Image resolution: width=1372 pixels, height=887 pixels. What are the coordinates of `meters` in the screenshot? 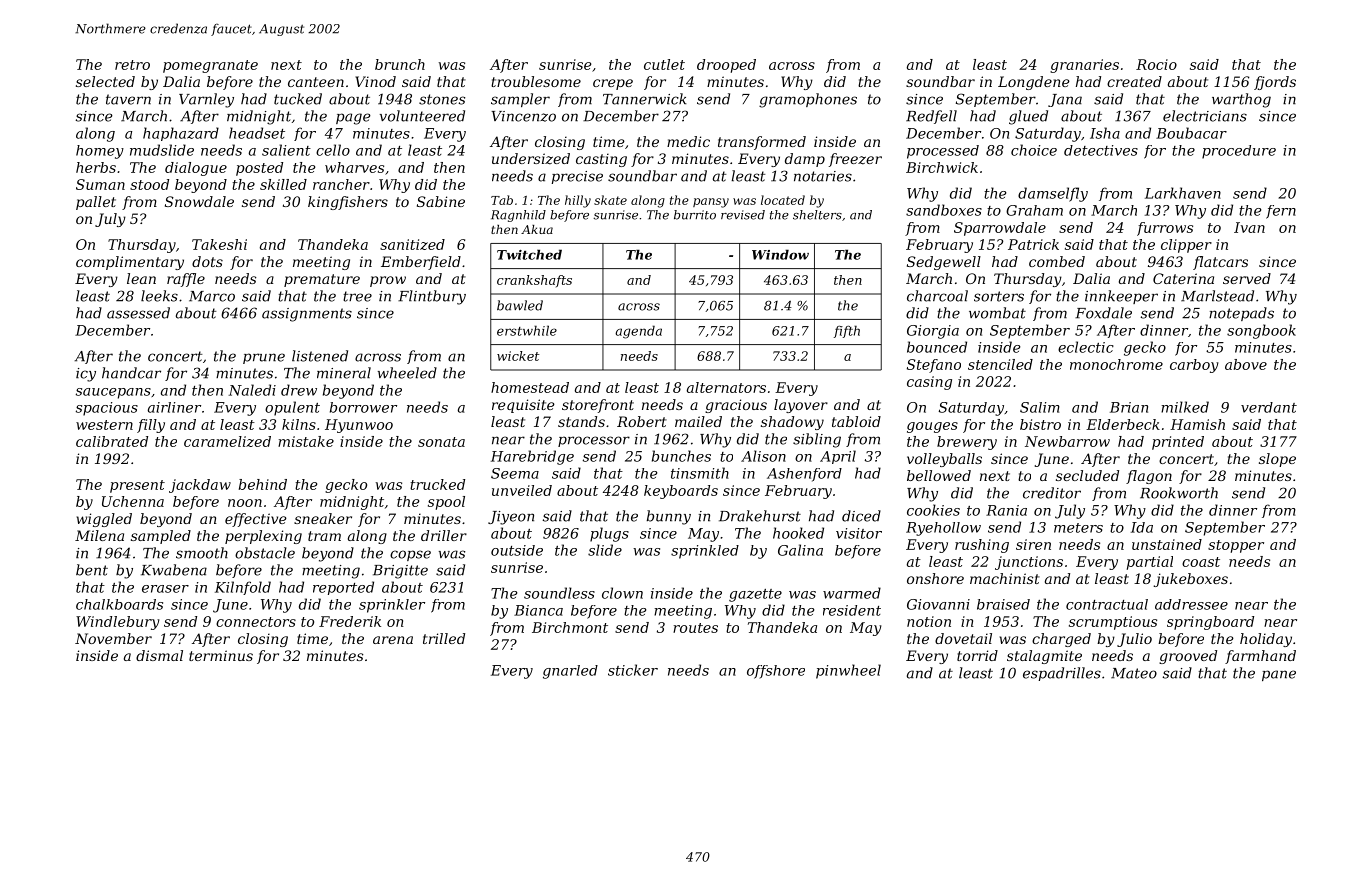 It's located at (1078, 528).
